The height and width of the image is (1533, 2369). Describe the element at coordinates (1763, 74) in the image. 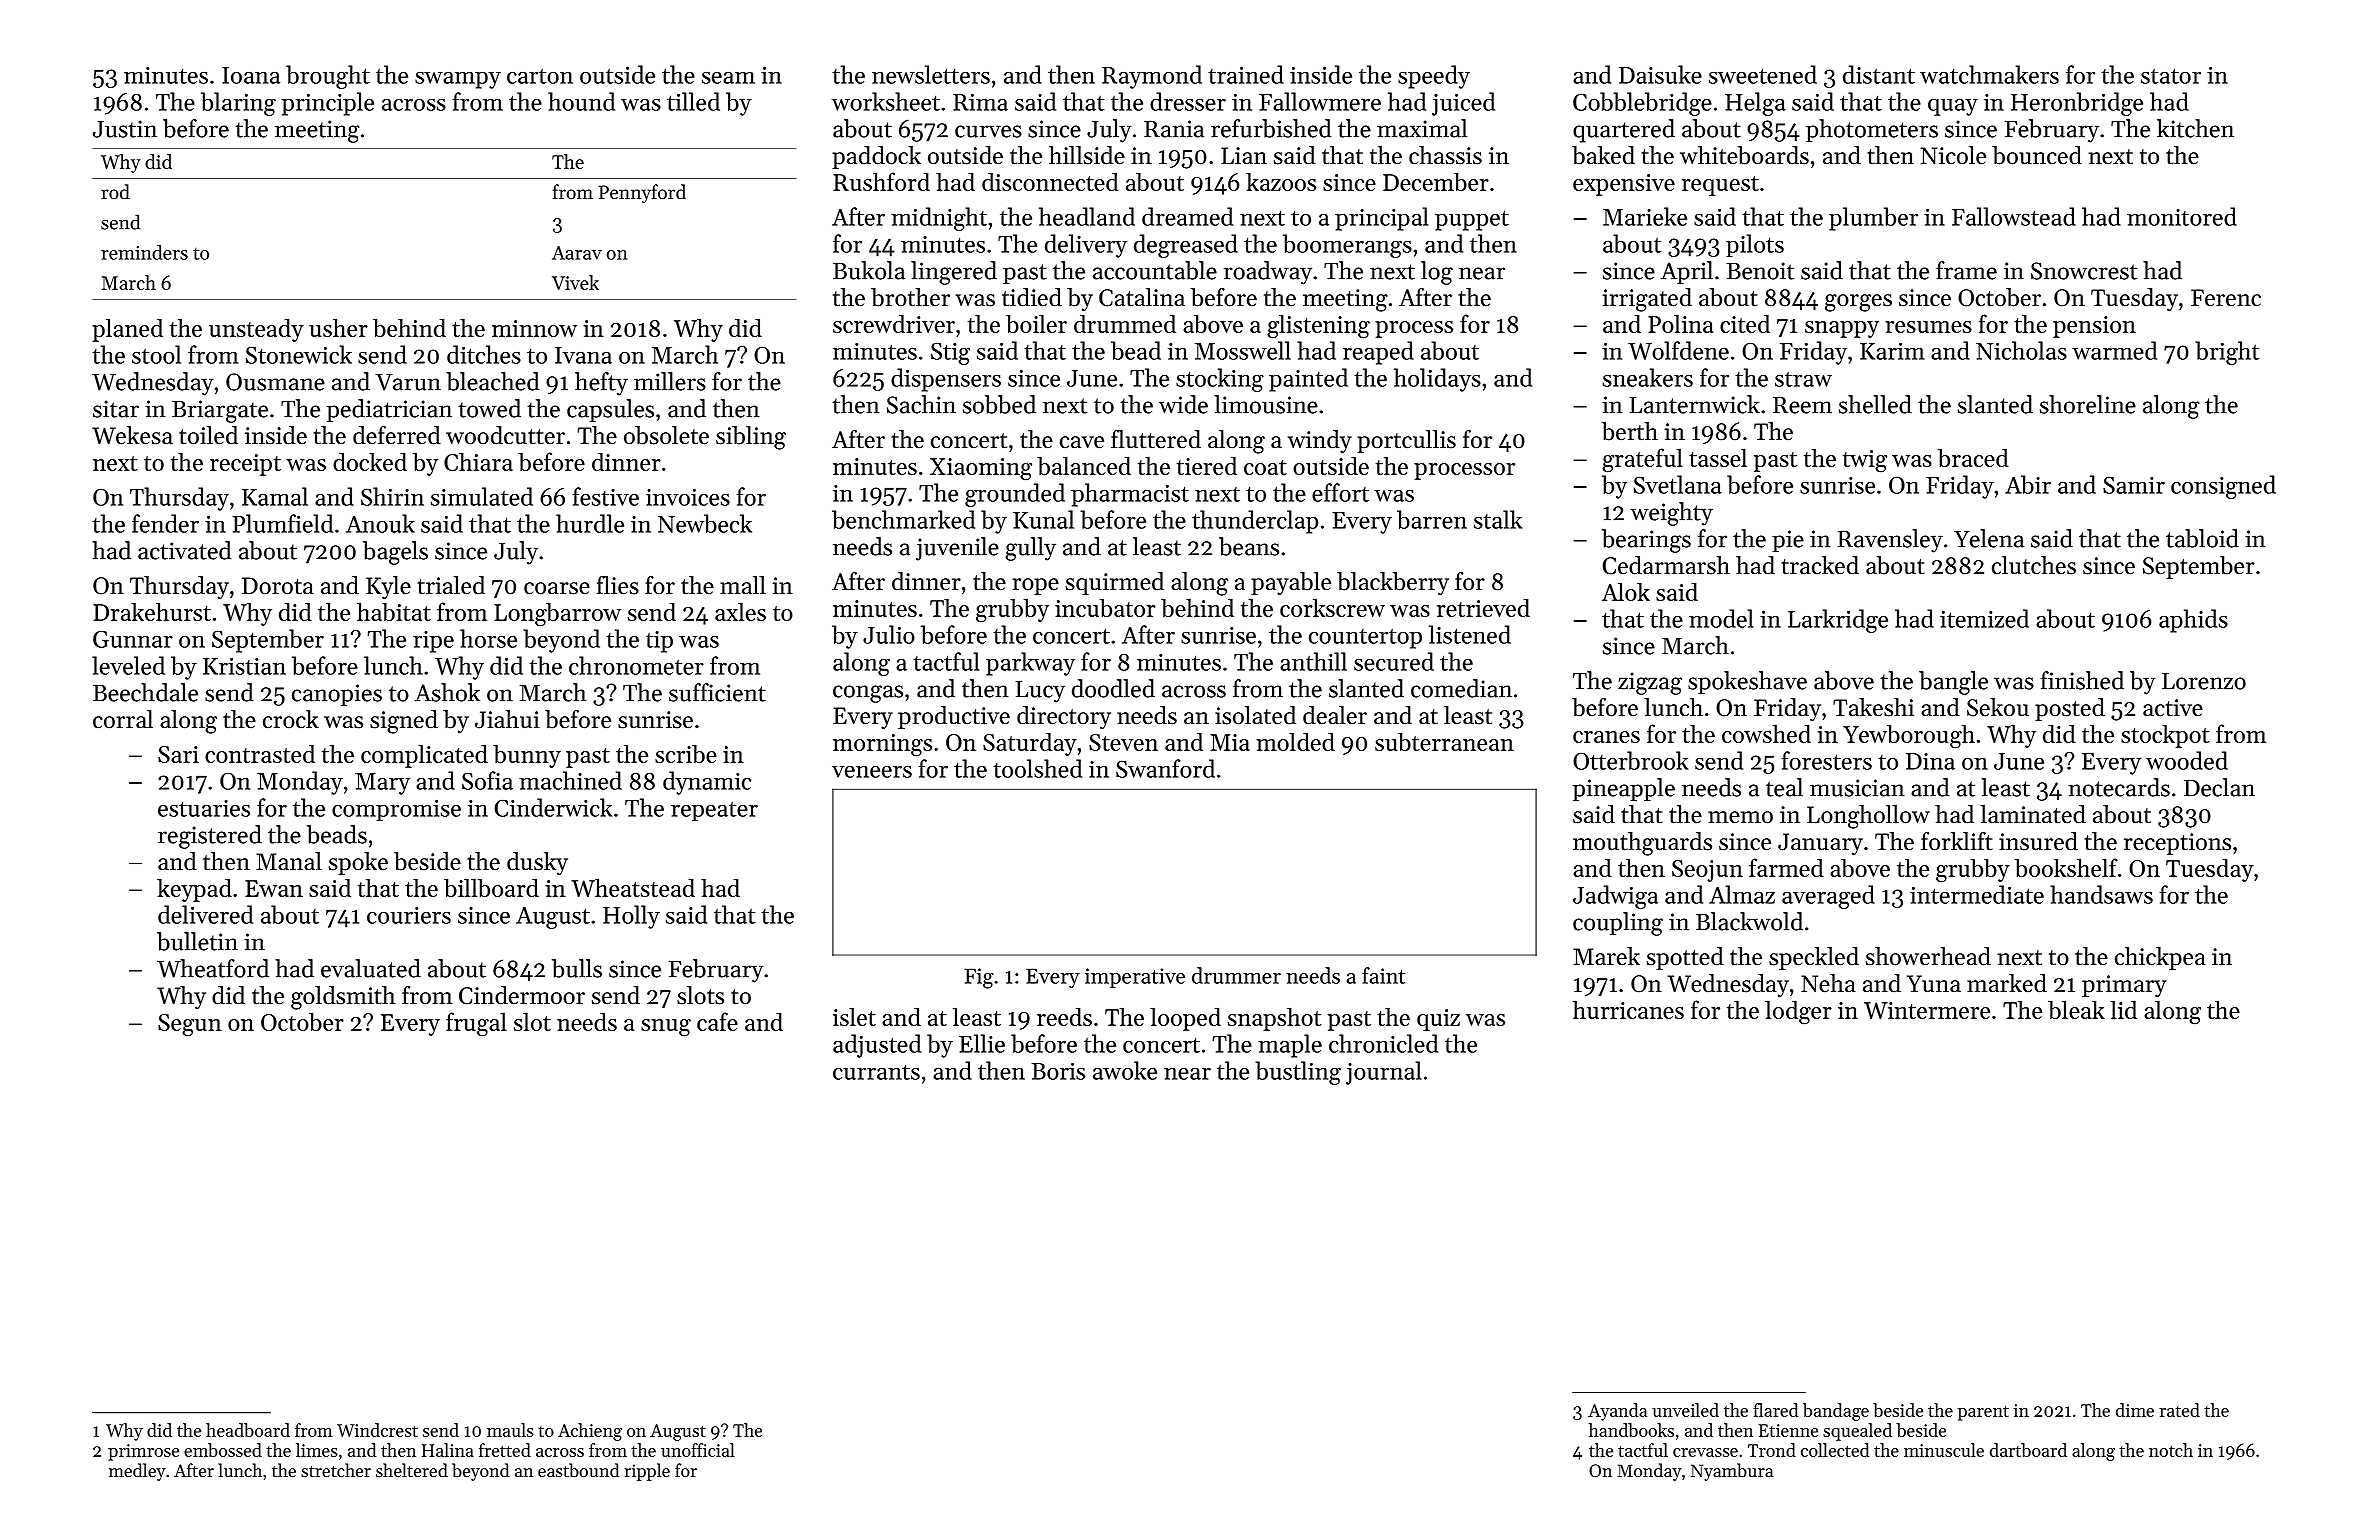

I see `sweetened` at that location.
